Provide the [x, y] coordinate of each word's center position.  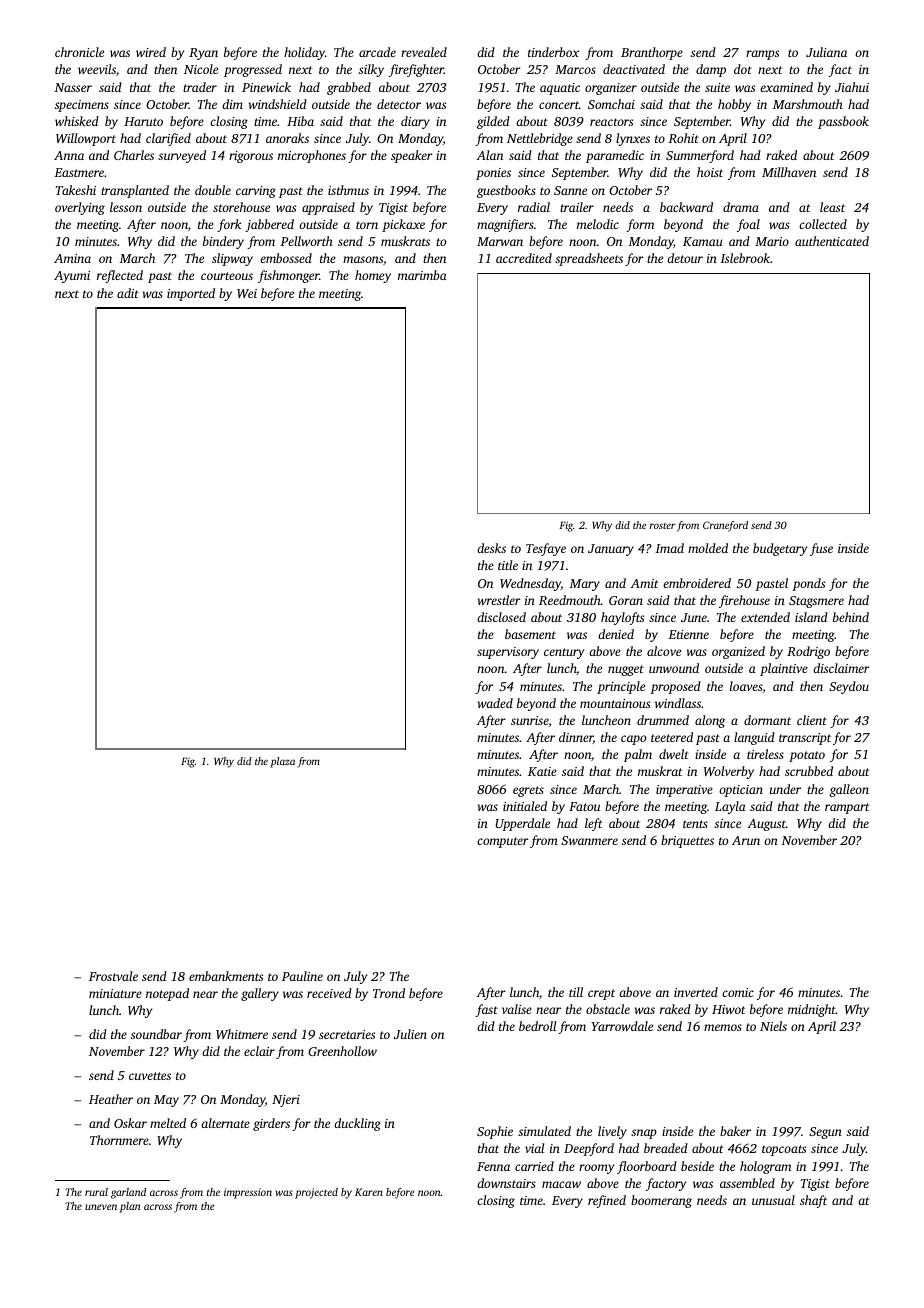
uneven [101, 1207]
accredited [524, 258]
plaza [282, 762]
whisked [77, 121]
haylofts [622, 618]
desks [491, 548]
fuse [821, 549]
